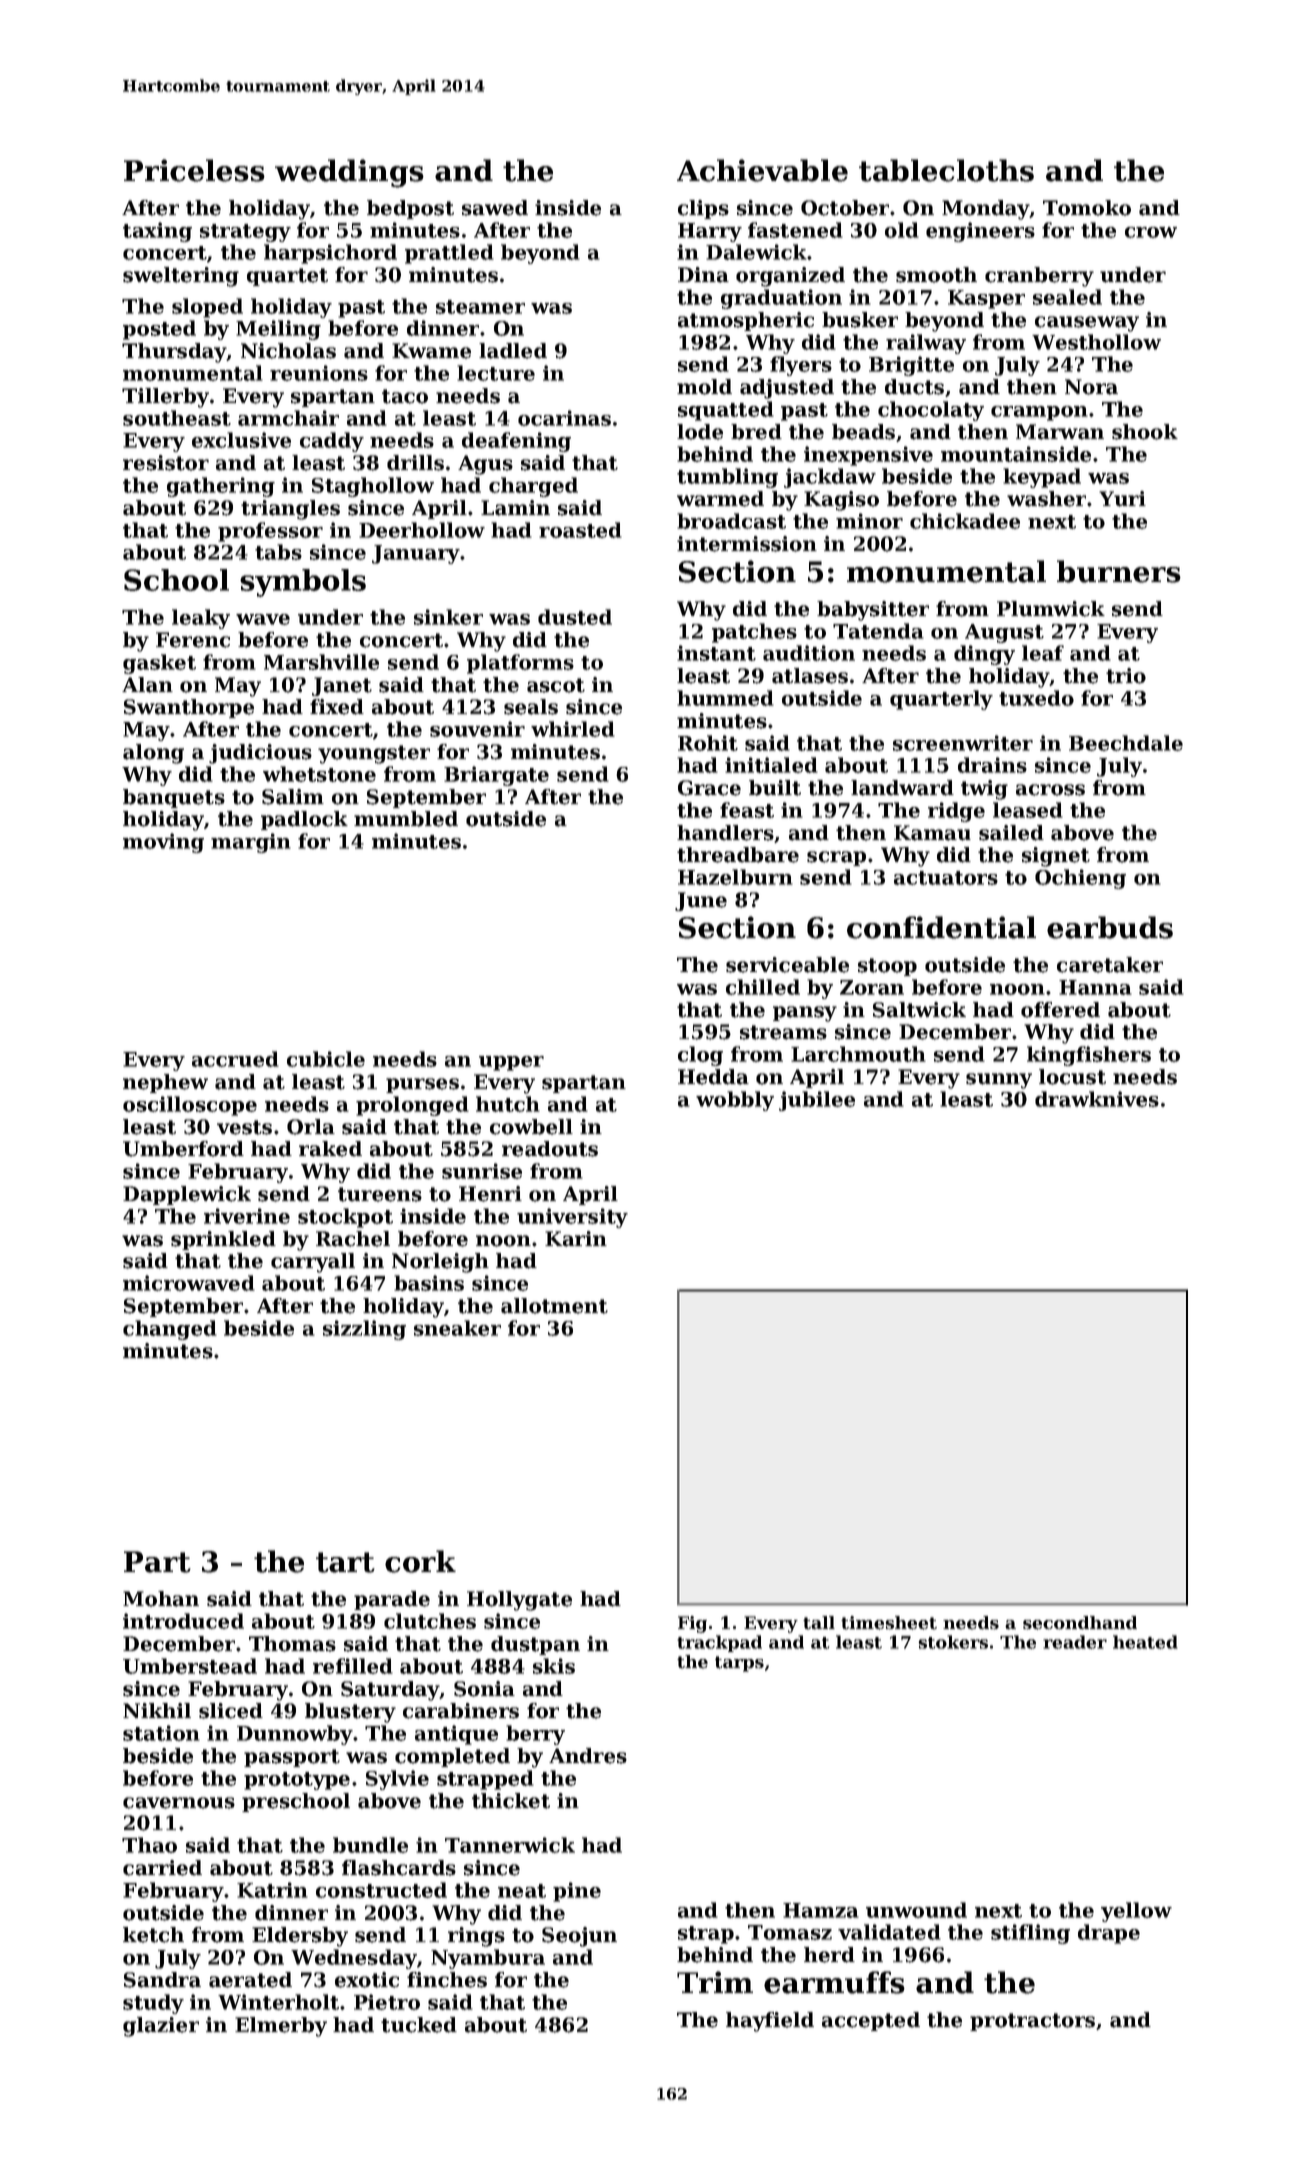  I want to click on broadcast, so click(731, 521).
